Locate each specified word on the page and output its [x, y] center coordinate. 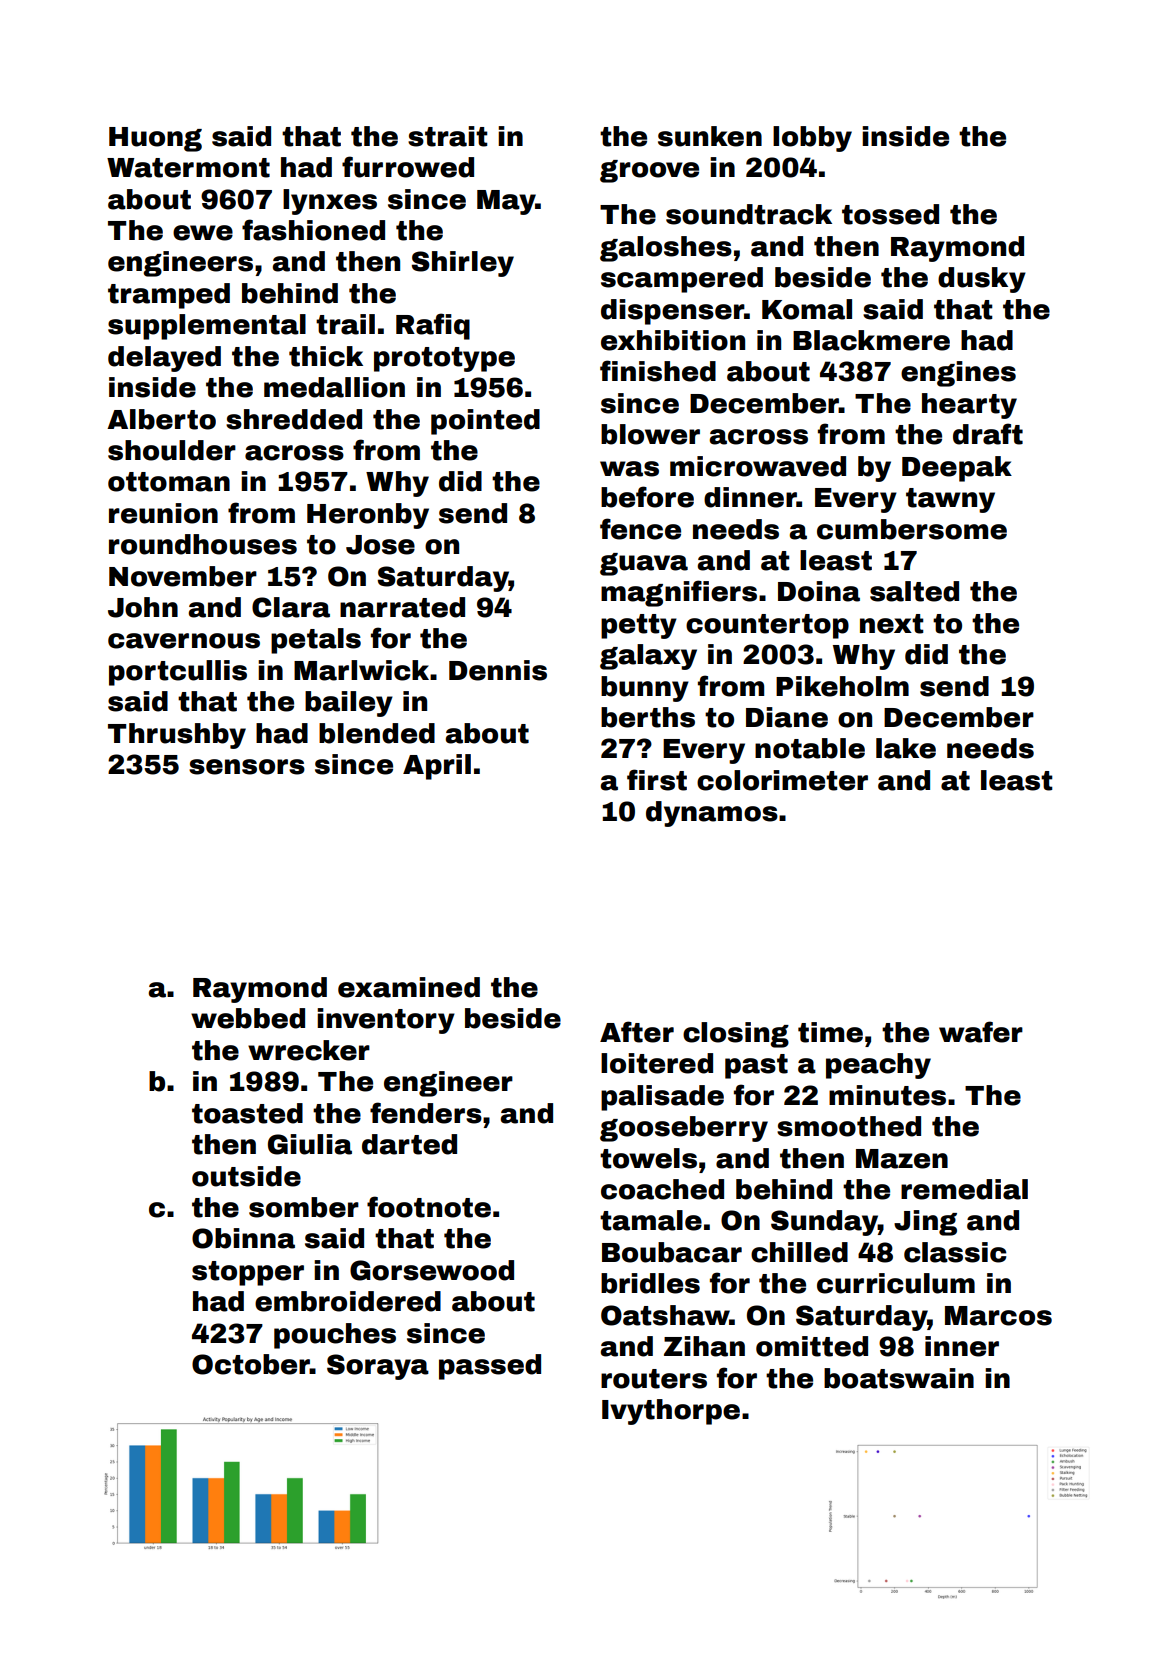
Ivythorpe [671, 1412]
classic [955, 1252]
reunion [163, 513]
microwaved [758, 466]
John [143, 607]
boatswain [899, 1378]
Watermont [188, 168]
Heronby [368, 516]
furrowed [408, 167]
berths [648, 717]
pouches [335, 1336]
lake [906, 748]
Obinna [243, 1238]
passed [490, 1367]
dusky [982, 280]
